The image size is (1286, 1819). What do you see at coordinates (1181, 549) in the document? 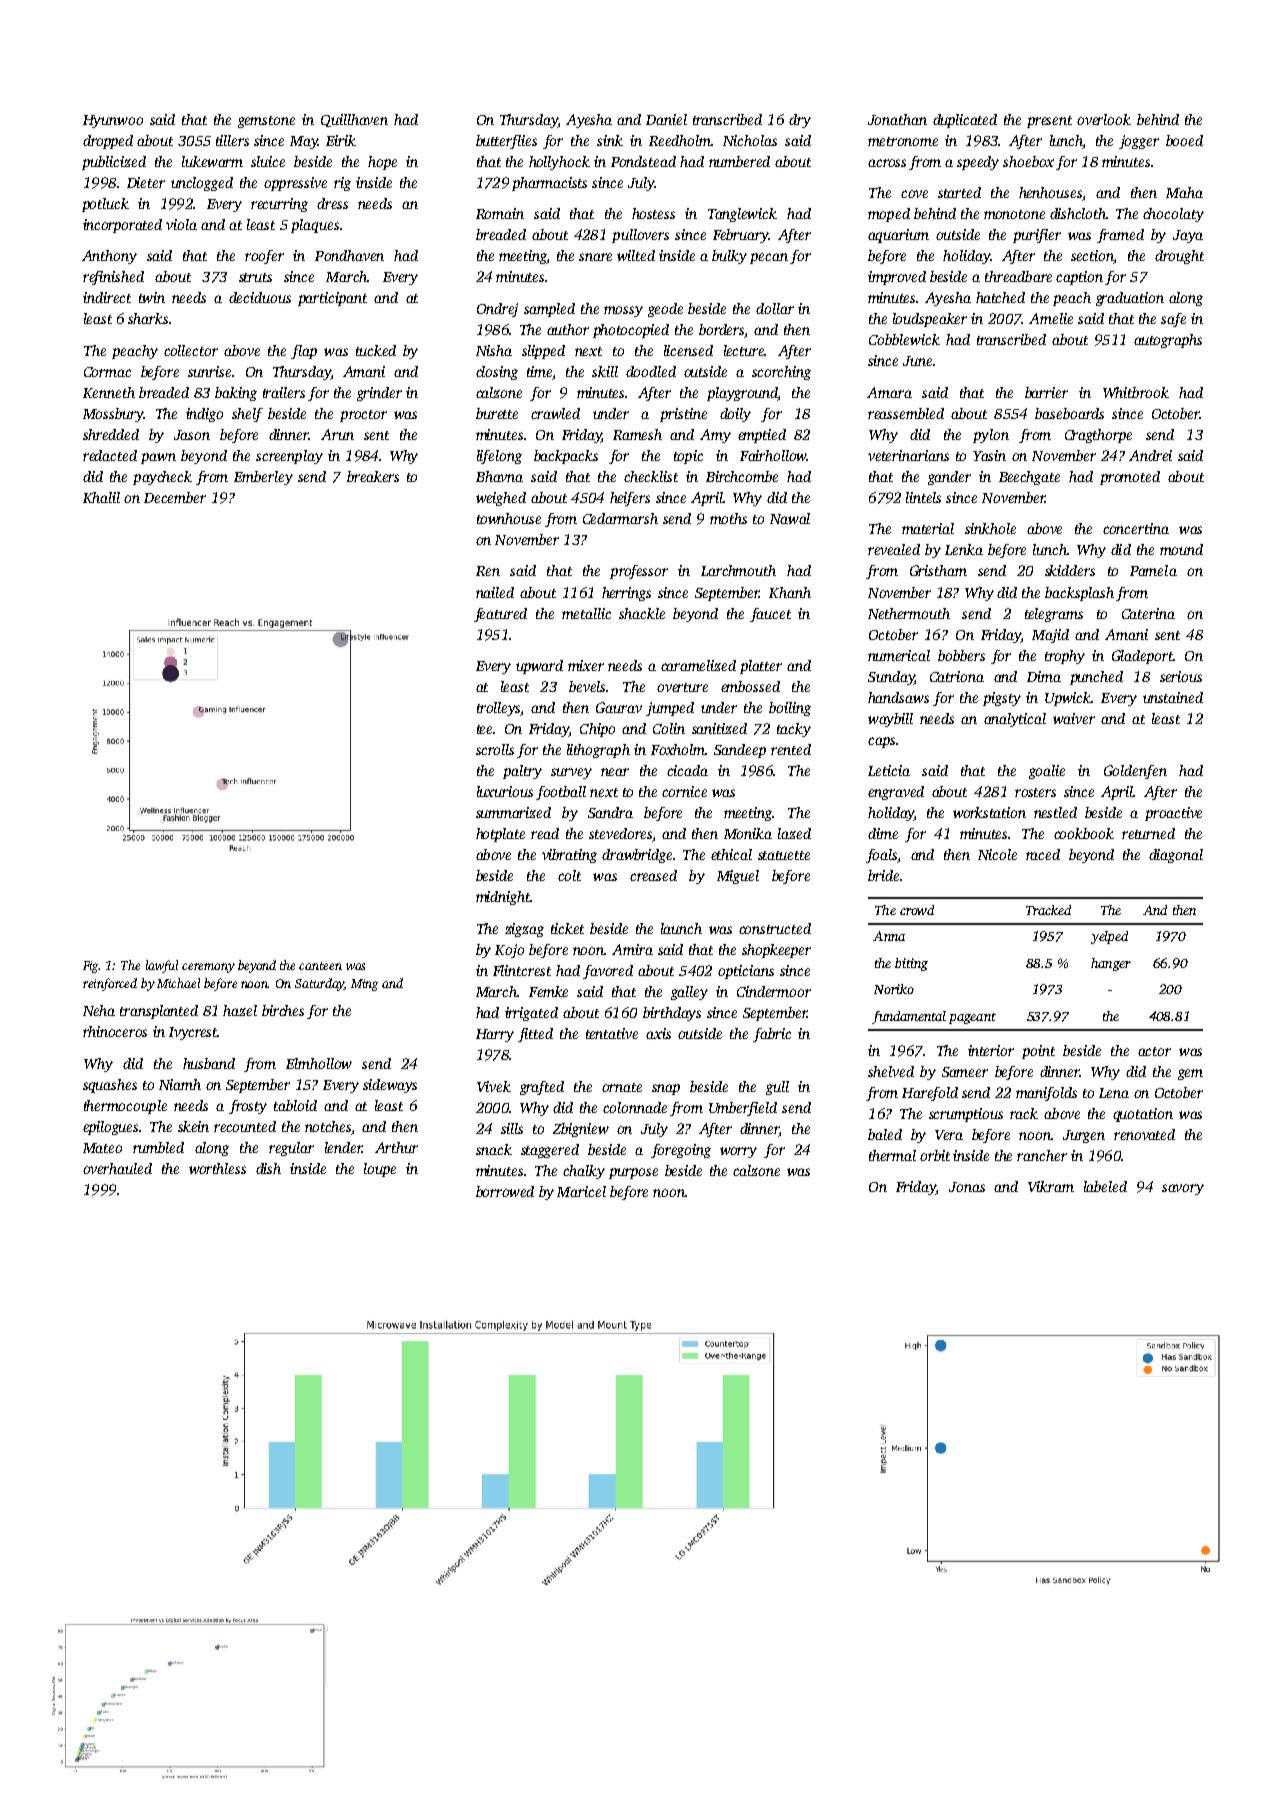
I see `mound` at bounding box center [1181, 549].
